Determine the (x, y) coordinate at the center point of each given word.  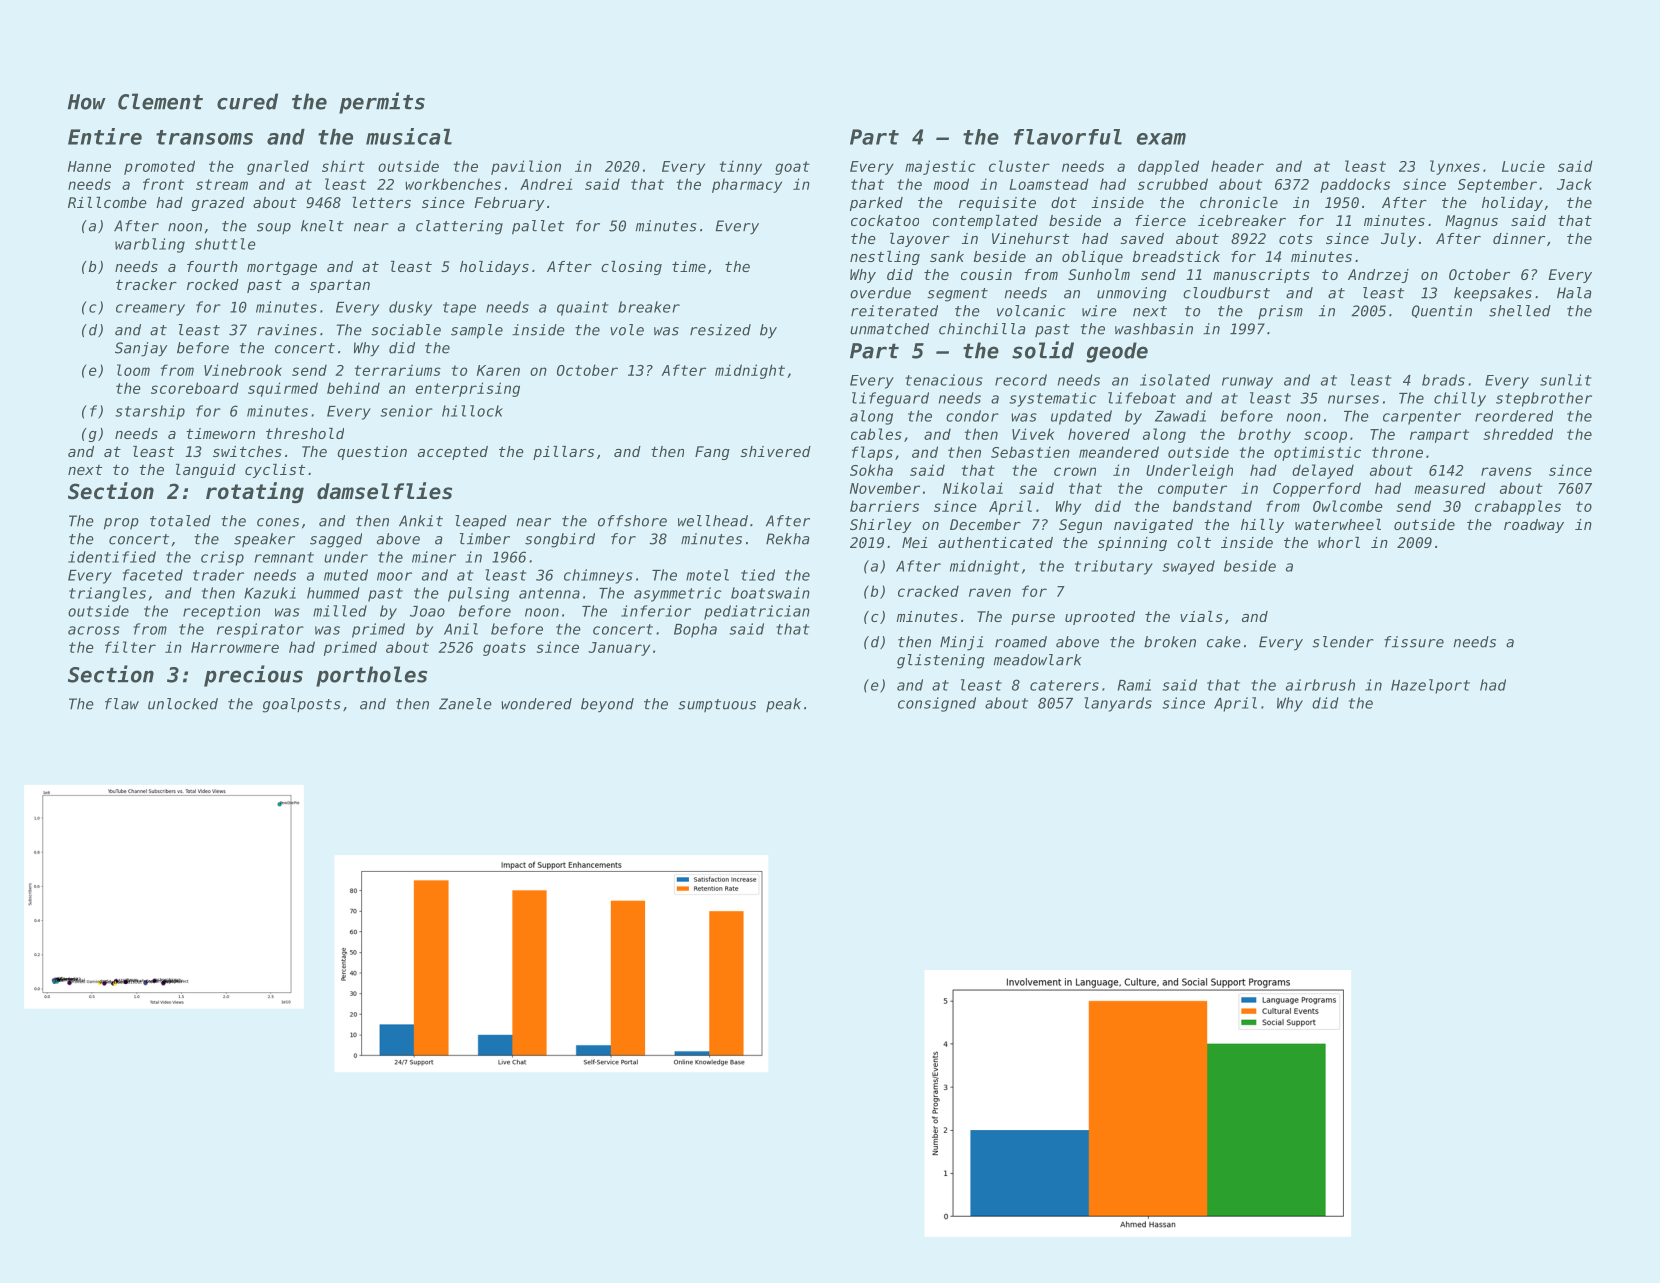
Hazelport (1430, 686)
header (1237, 166)
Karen (498, 370)
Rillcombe (107, 202)
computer (1192, 490)
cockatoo (885, 220)
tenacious (944, 380)
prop (121, 524)
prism (1280, 312)
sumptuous (717, 705)
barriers (884, 506)
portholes (371, 676)
